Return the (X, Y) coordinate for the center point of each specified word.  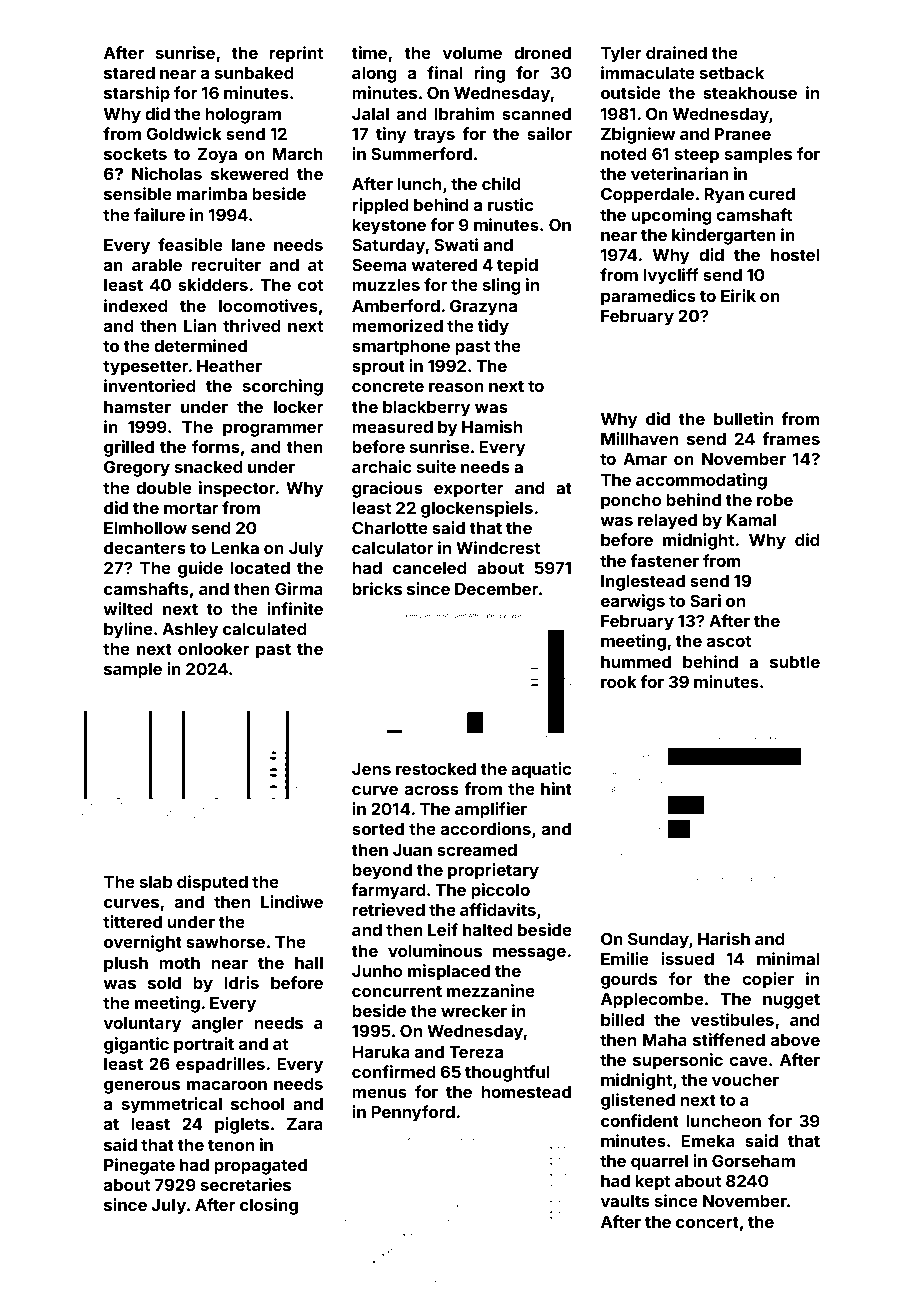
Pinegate (139, 1166)
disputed (212, 883)
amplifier (491, 810)
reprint (296, 54)
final (445, 72)
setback (732, 73)
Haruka (381, 1052)
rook (619, 682)
